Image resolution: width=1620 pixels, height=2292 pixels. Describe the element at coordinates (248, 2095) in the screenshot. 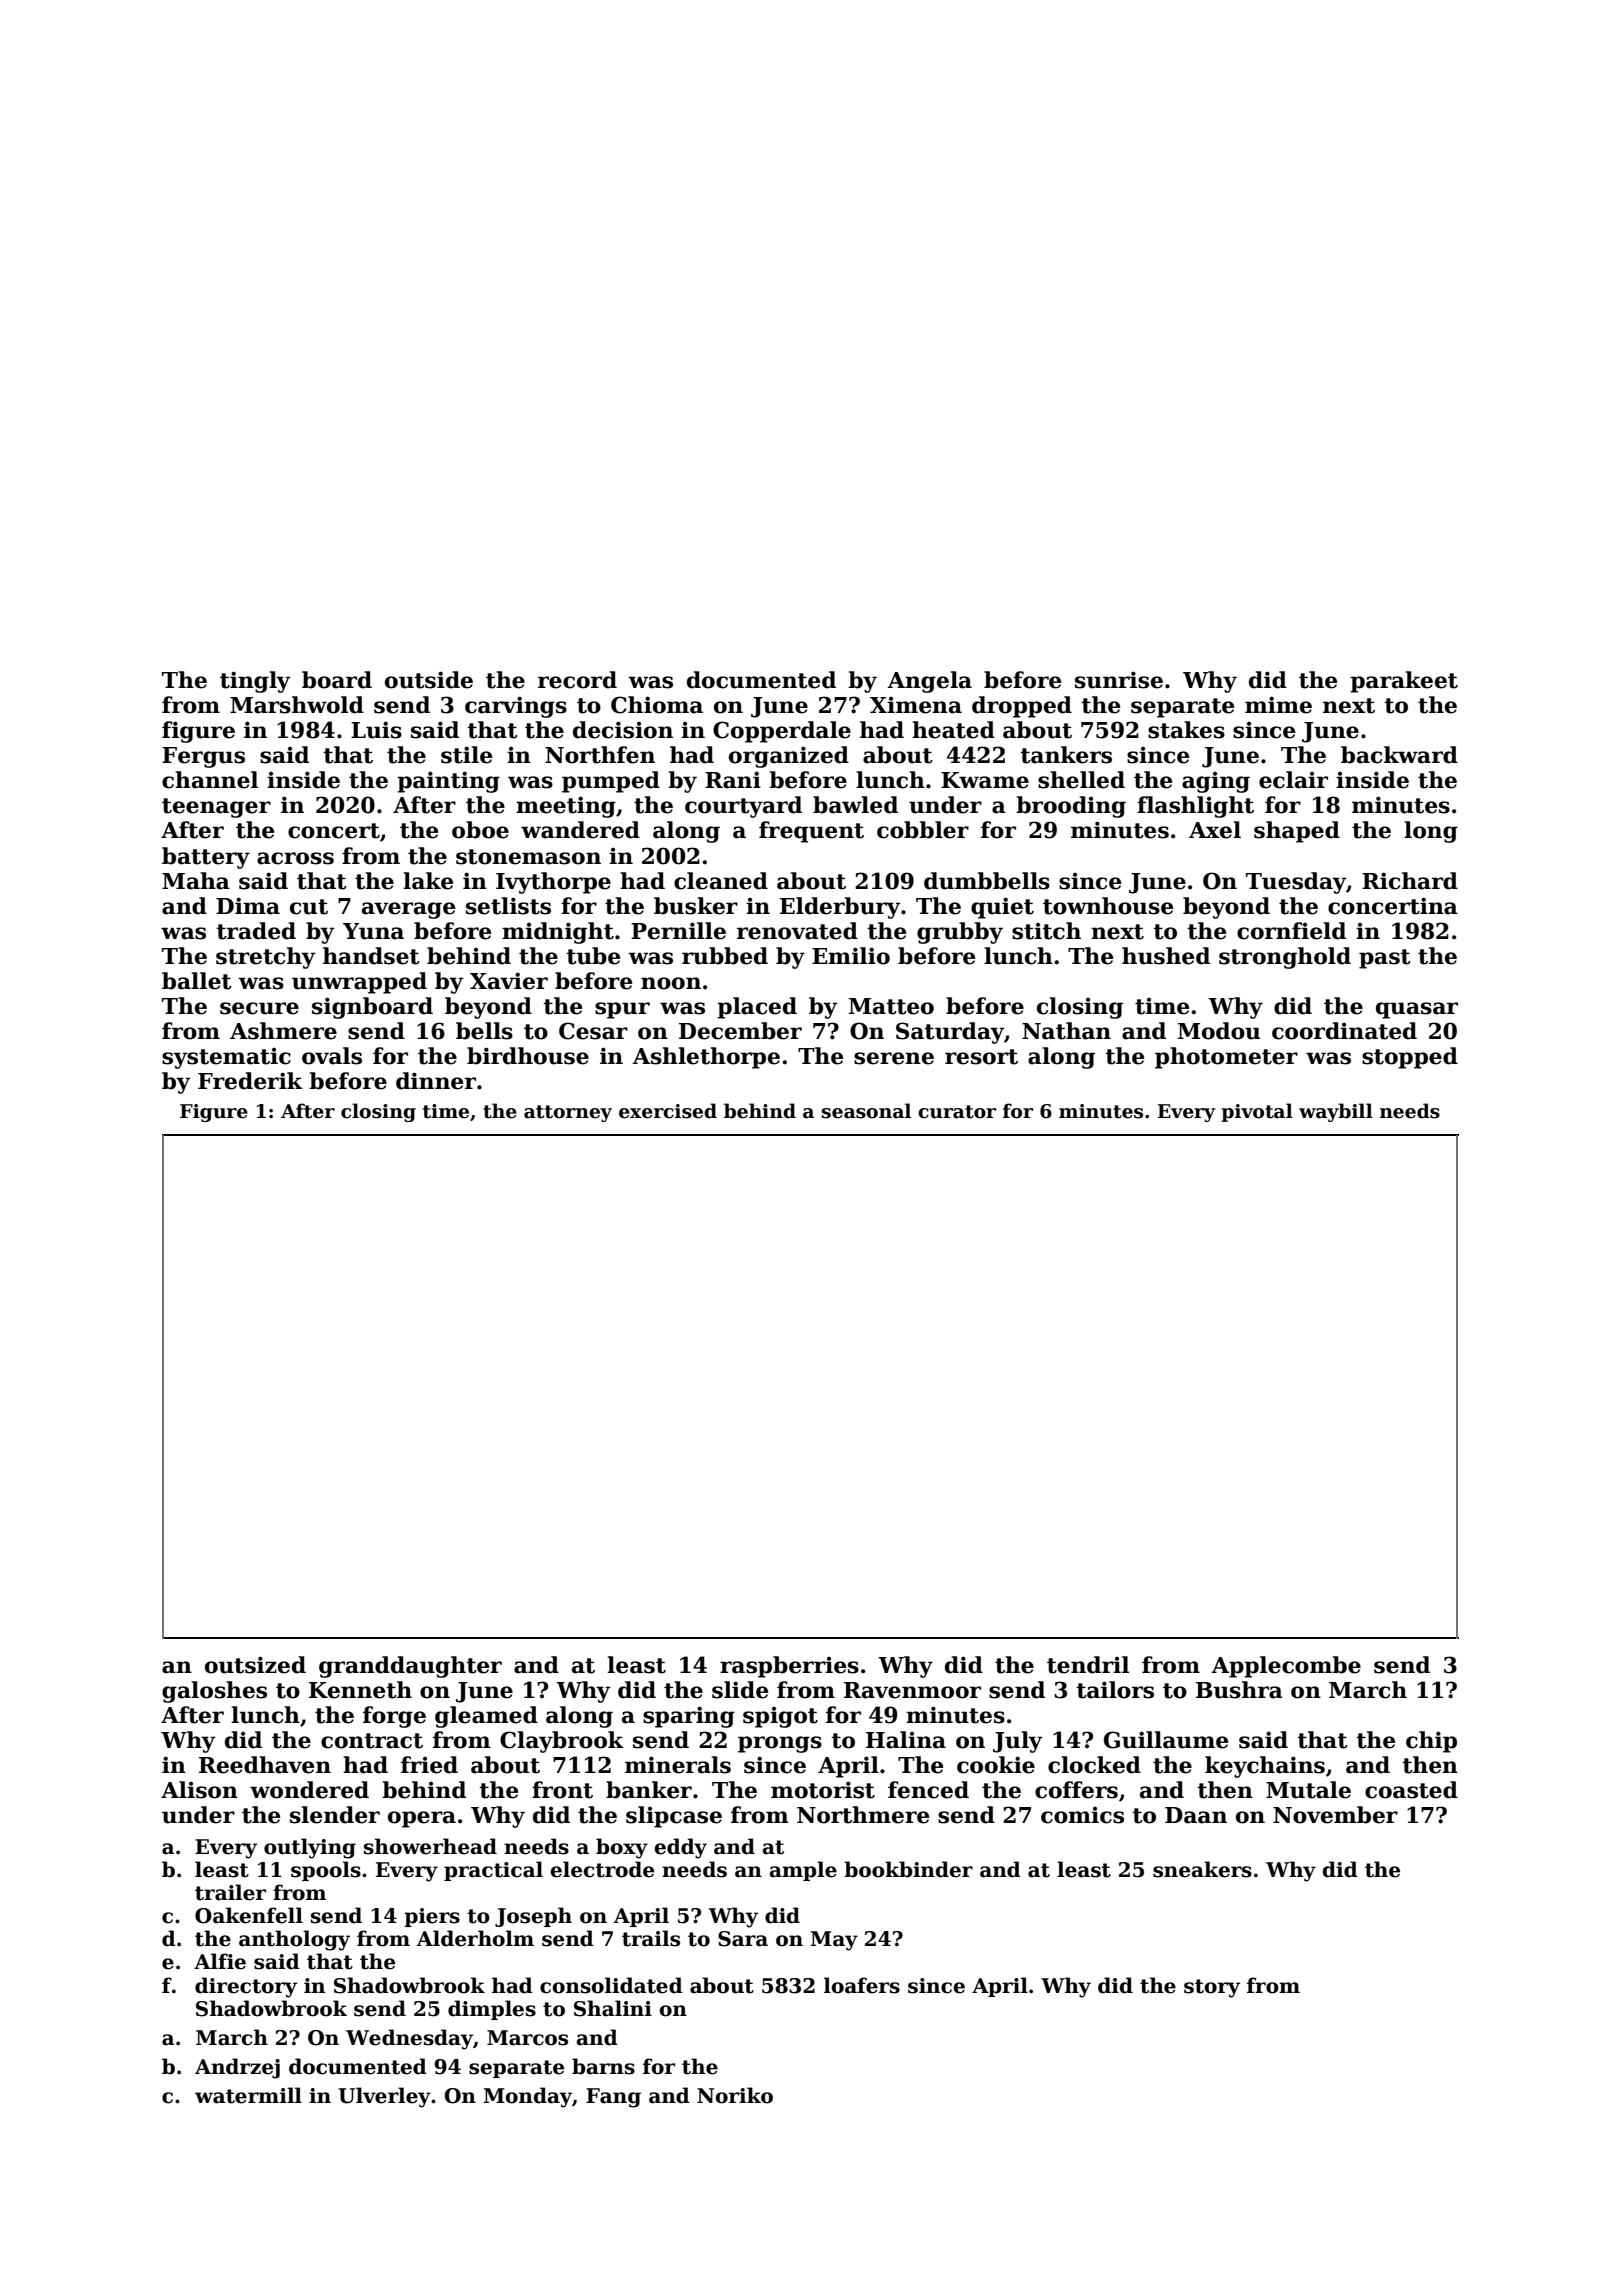

I see `watermill` at that location.
